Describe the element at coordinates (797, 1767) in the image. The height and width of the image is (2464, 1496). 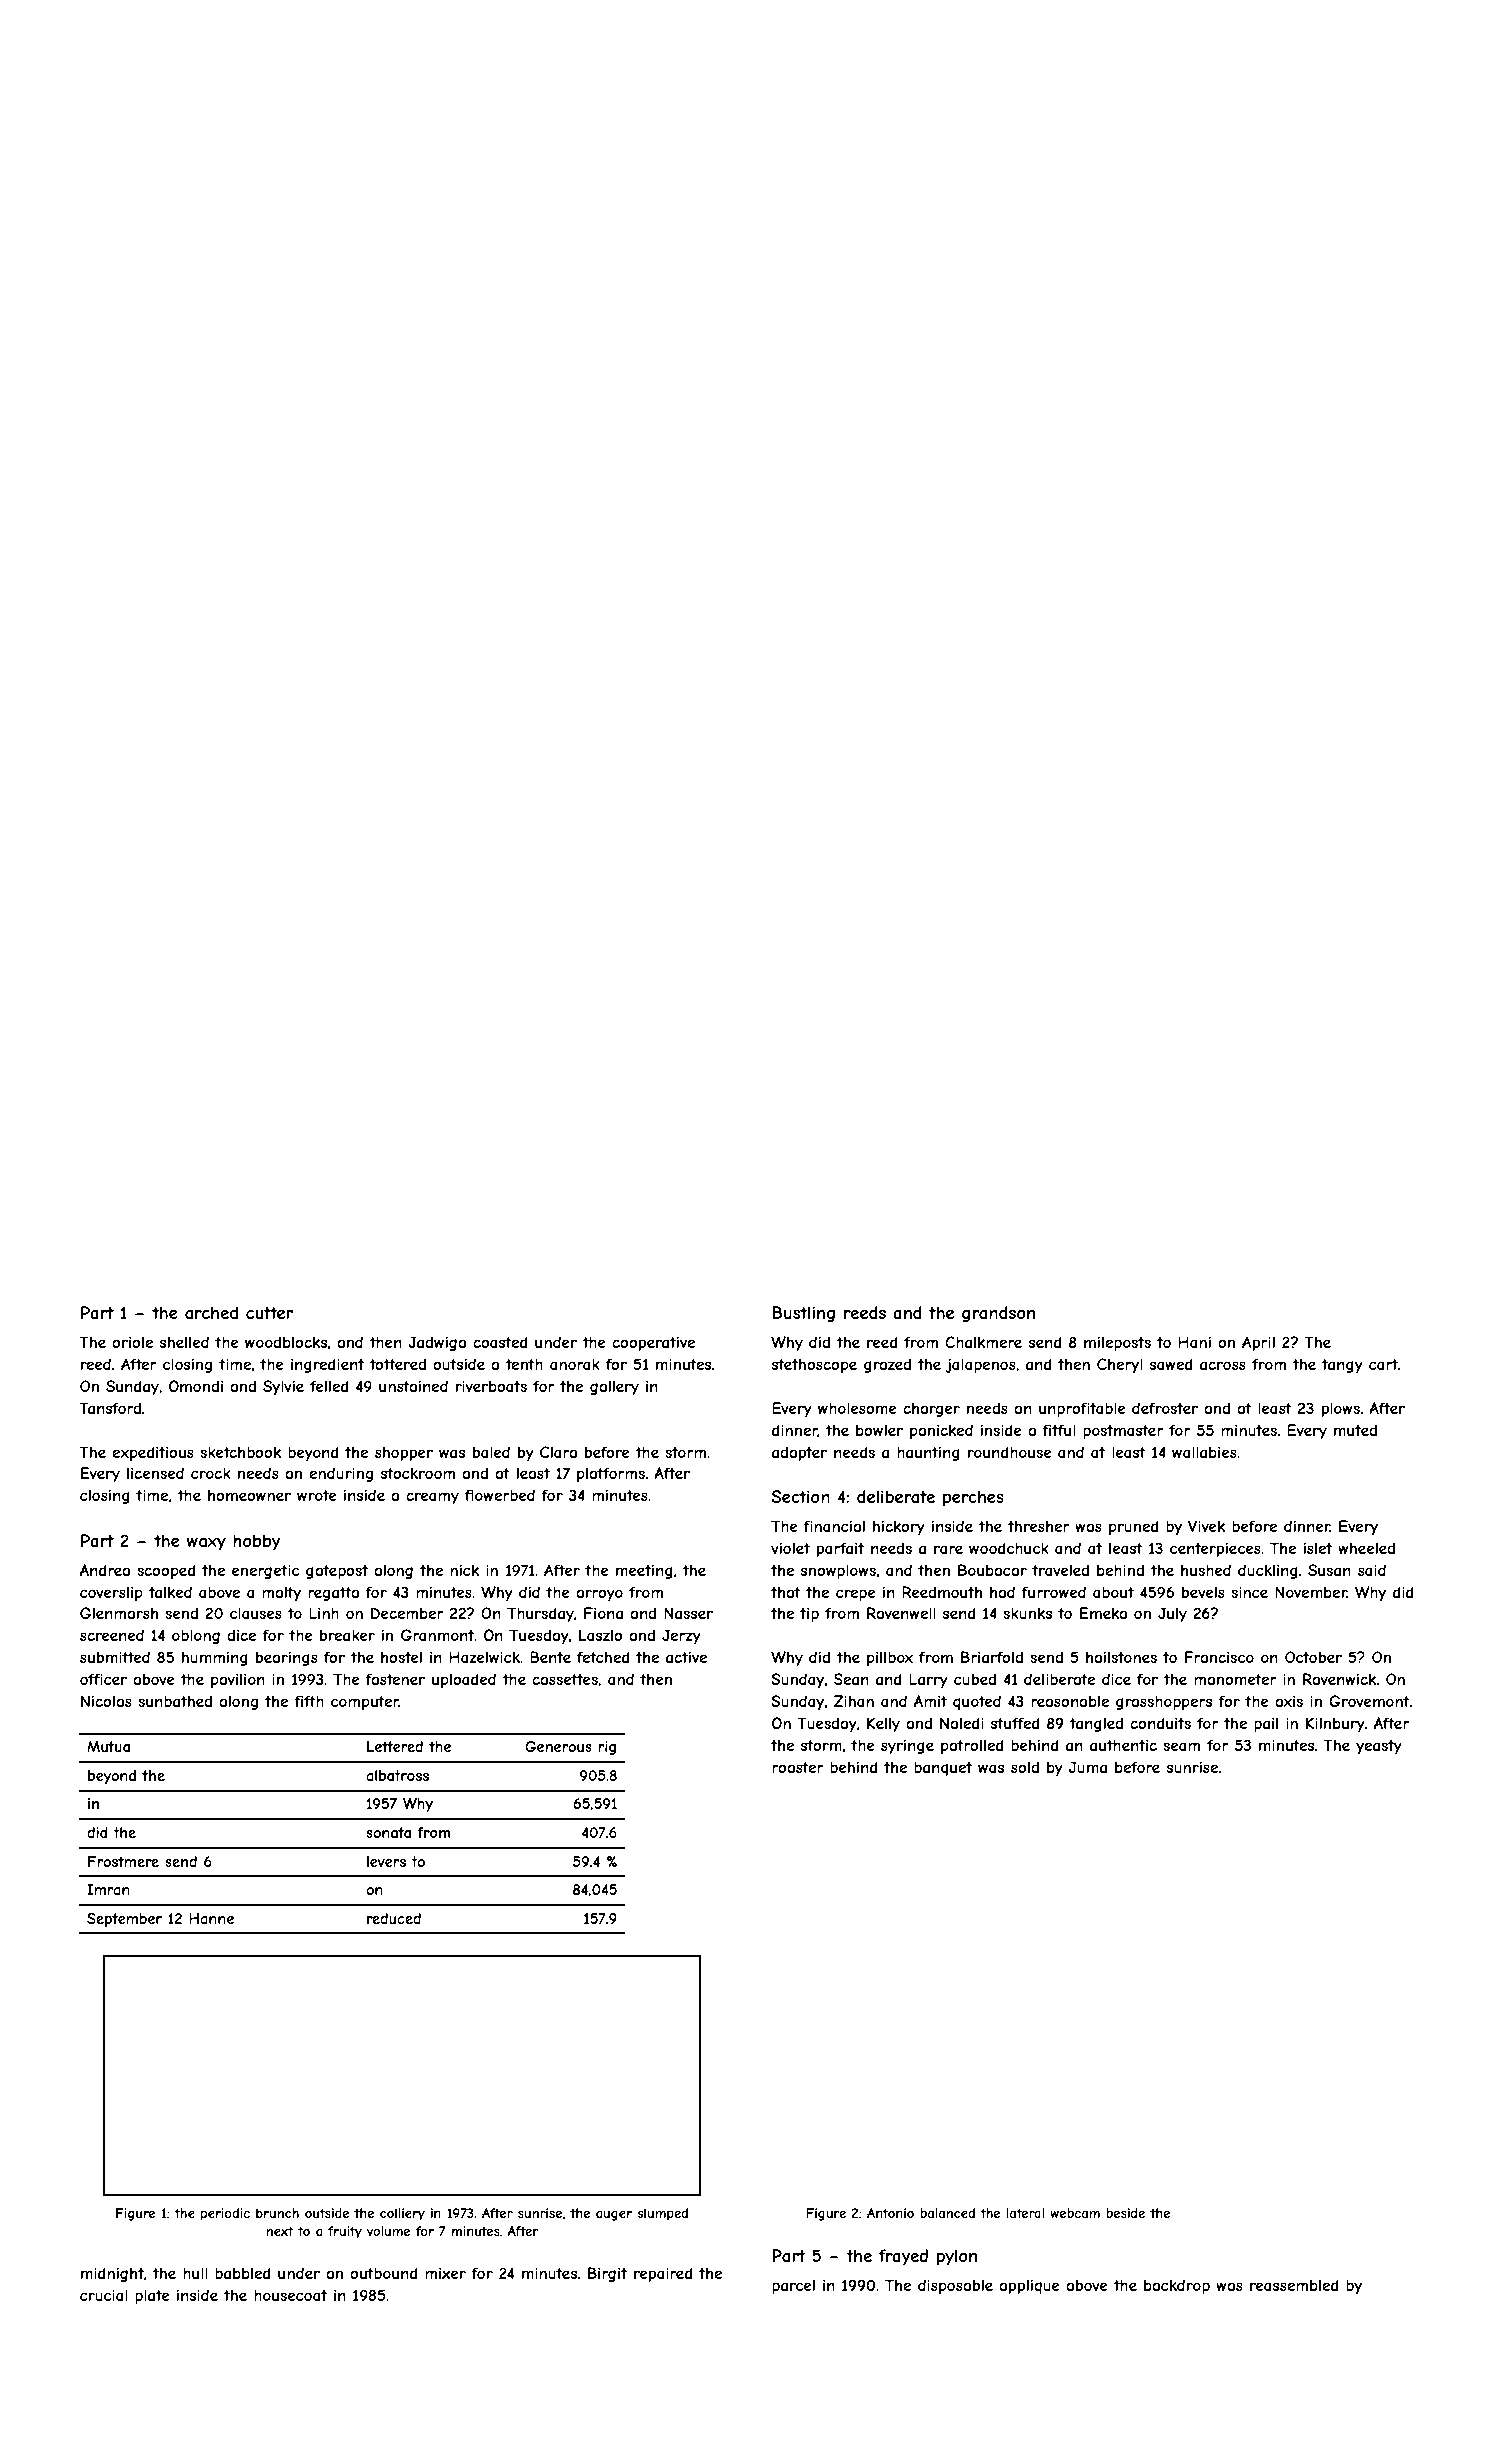
I see `roaster` at that location.
